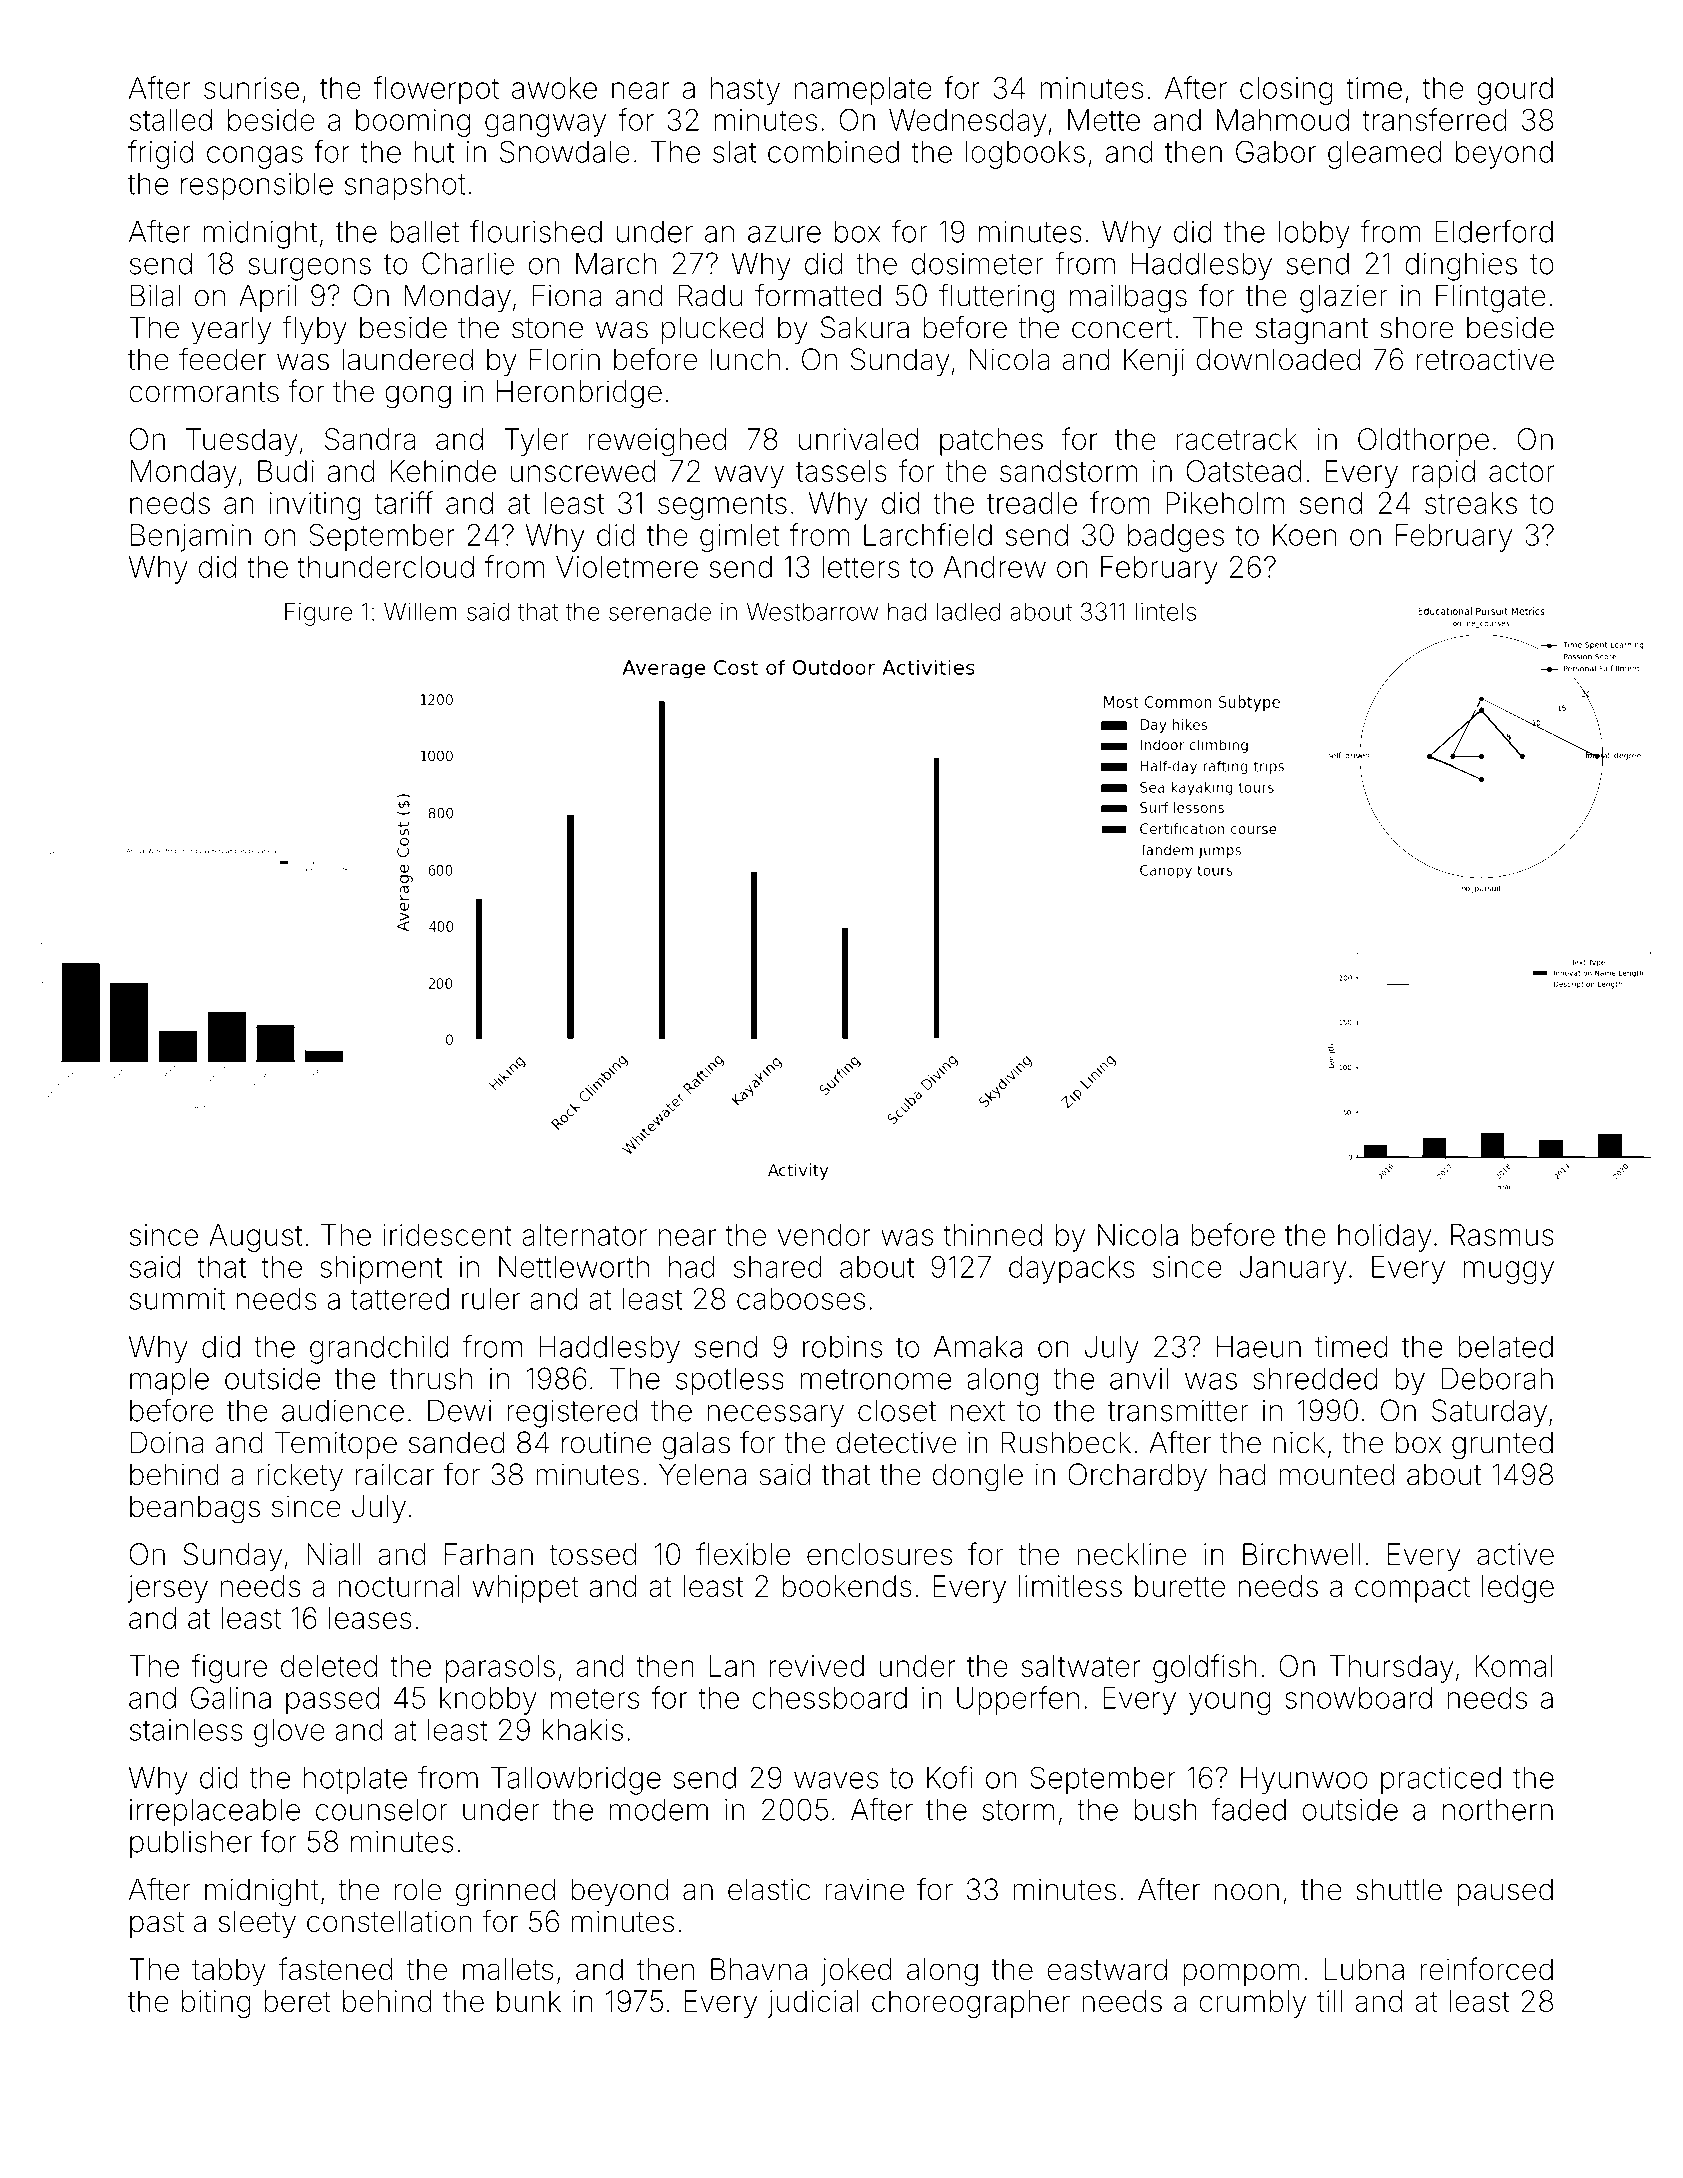  Describe the element at coordinates (1104, 120) in the screenshot. I see `Mette` at that location.
